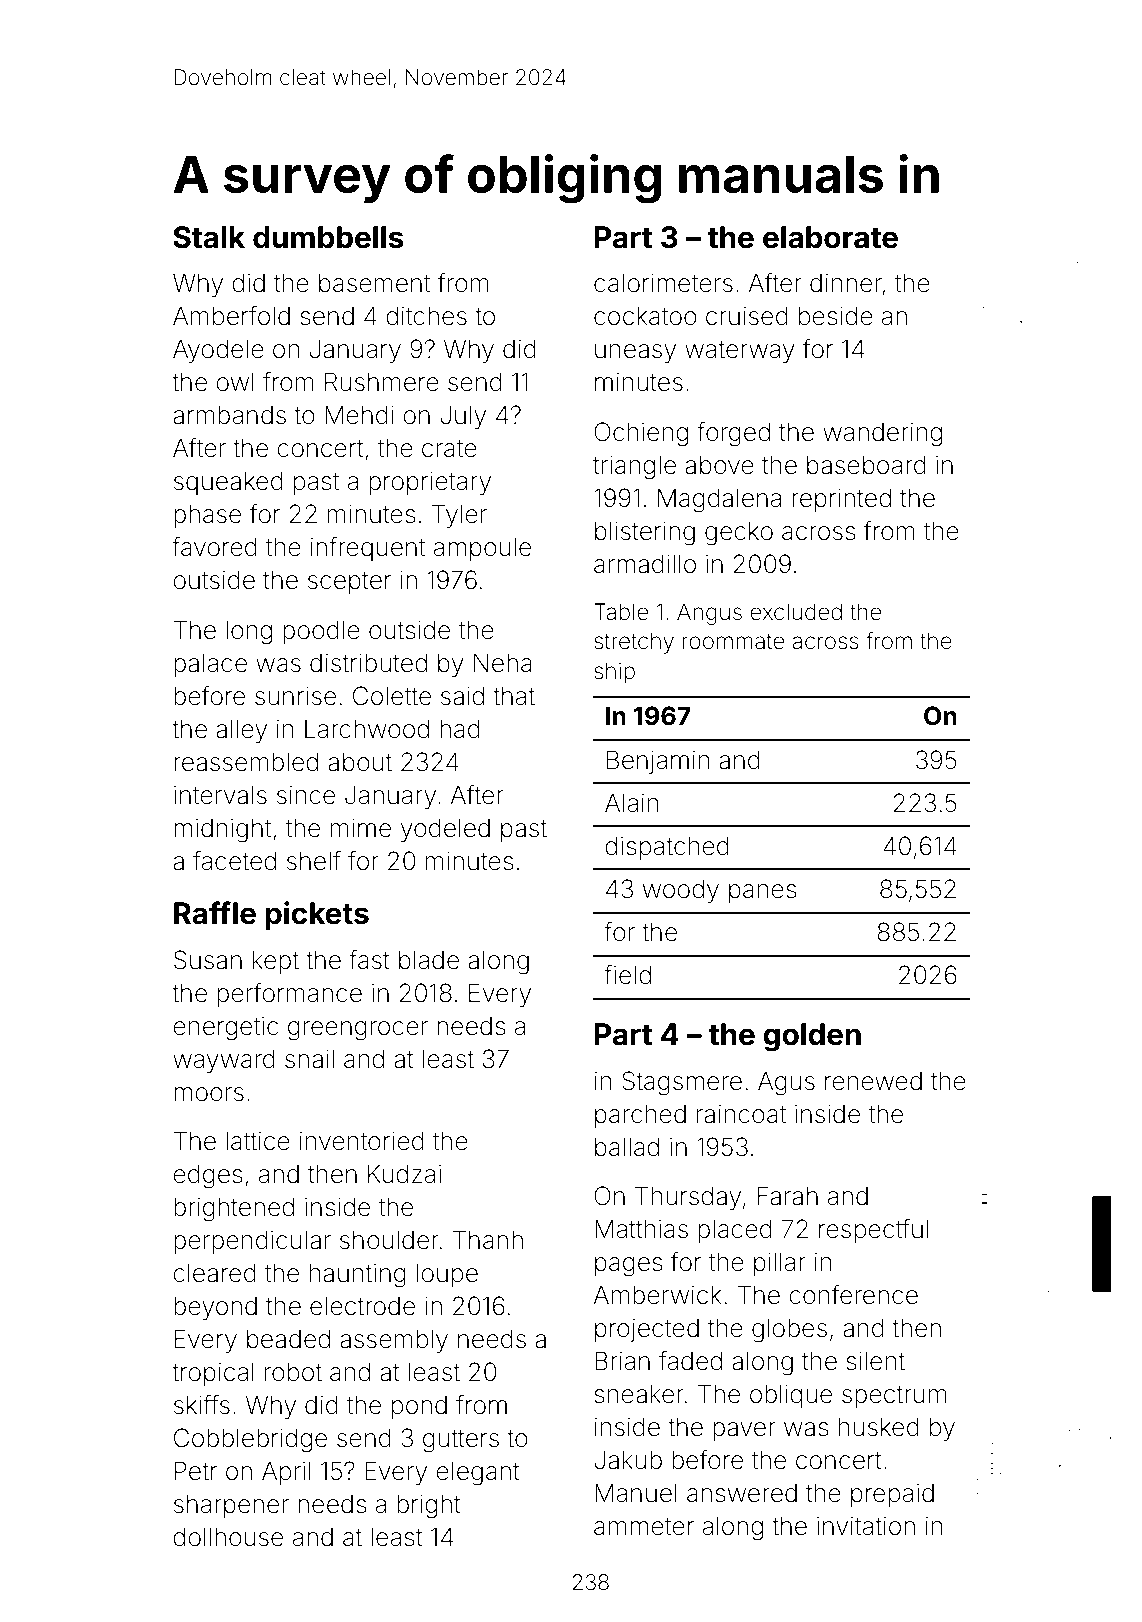  Describe the element at coordinates (228, 1537) in the screenshot. I see `dollhouse` at that location.
